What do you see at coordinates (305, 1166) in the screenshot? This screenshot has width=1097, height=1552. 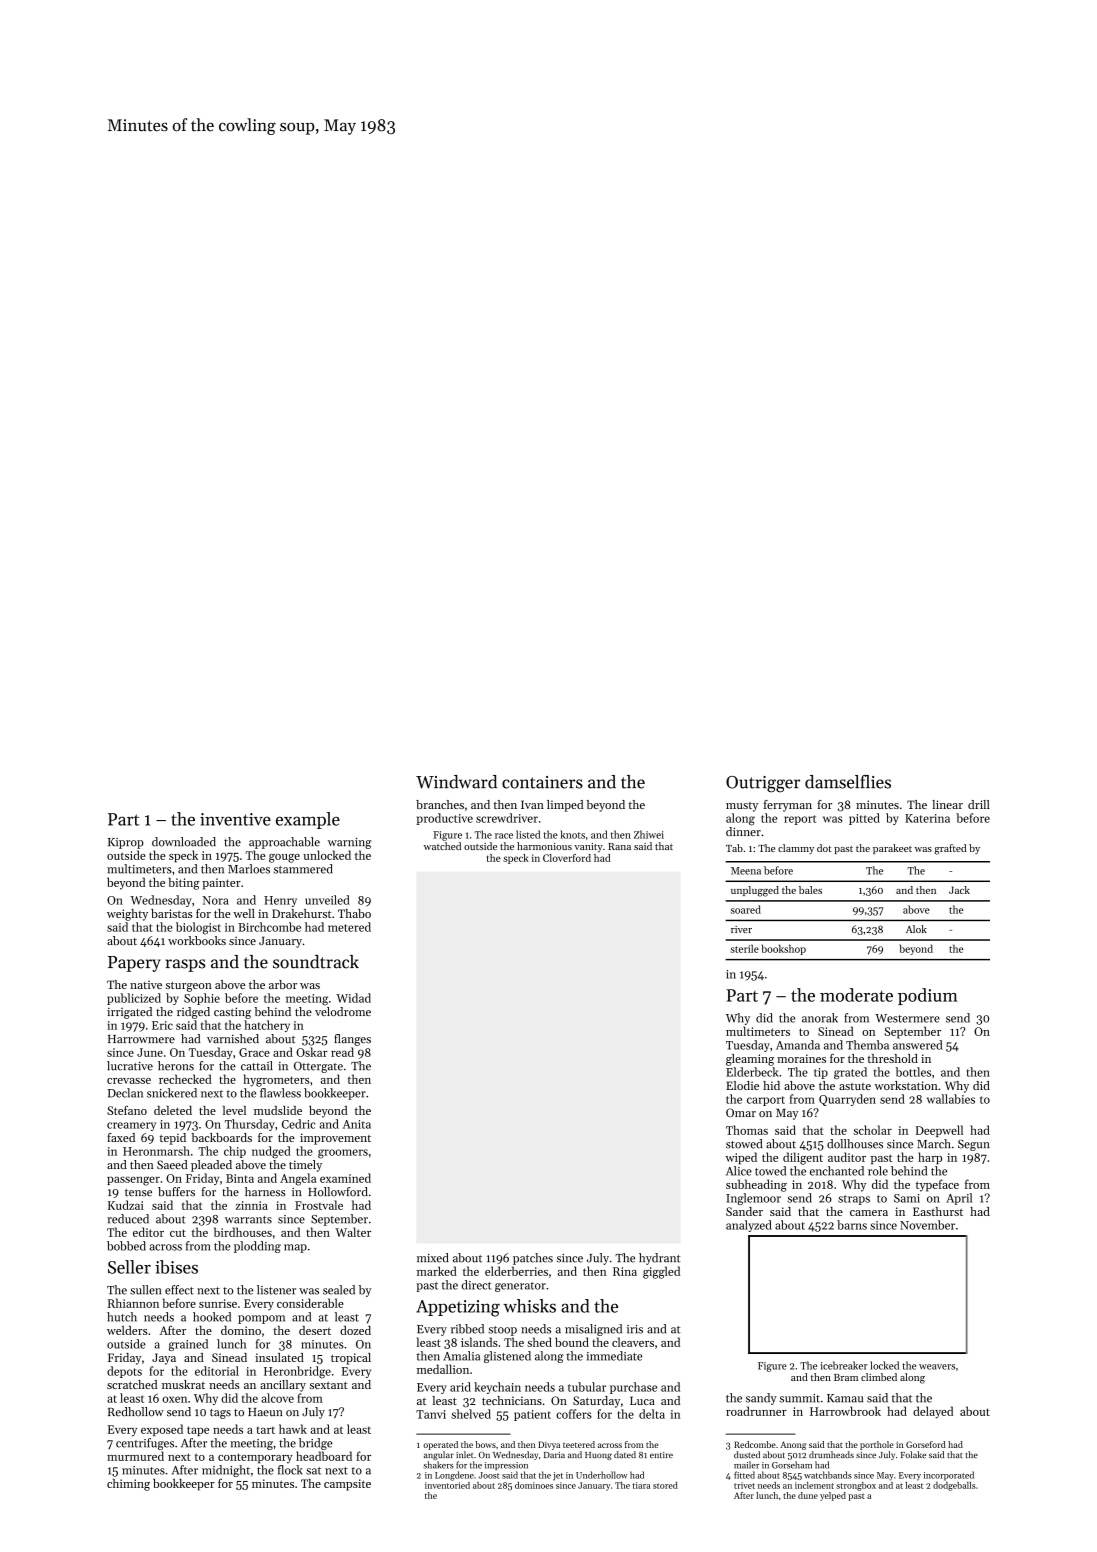 I see `timely` at bounding box center [305, 1166].
